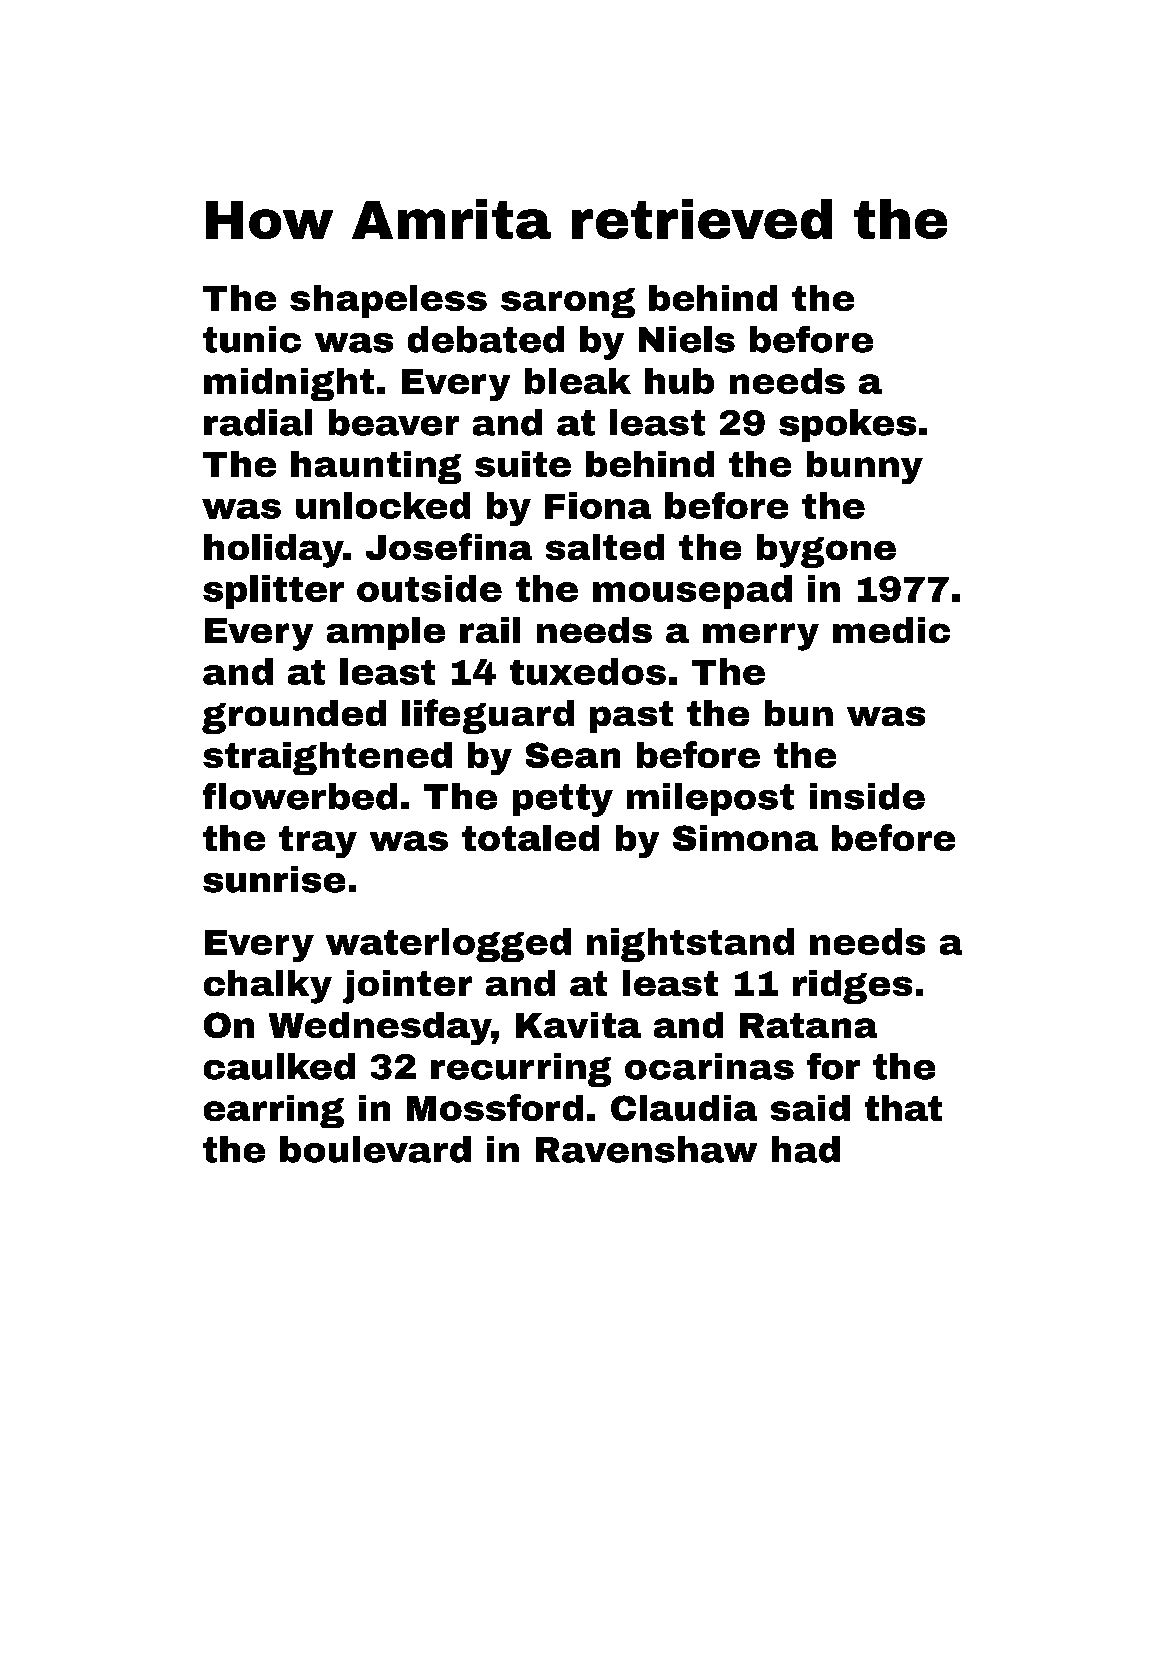  Describe the element at coordinates (375, 1149) in the screenshot. I see `boulevard` at that location.
